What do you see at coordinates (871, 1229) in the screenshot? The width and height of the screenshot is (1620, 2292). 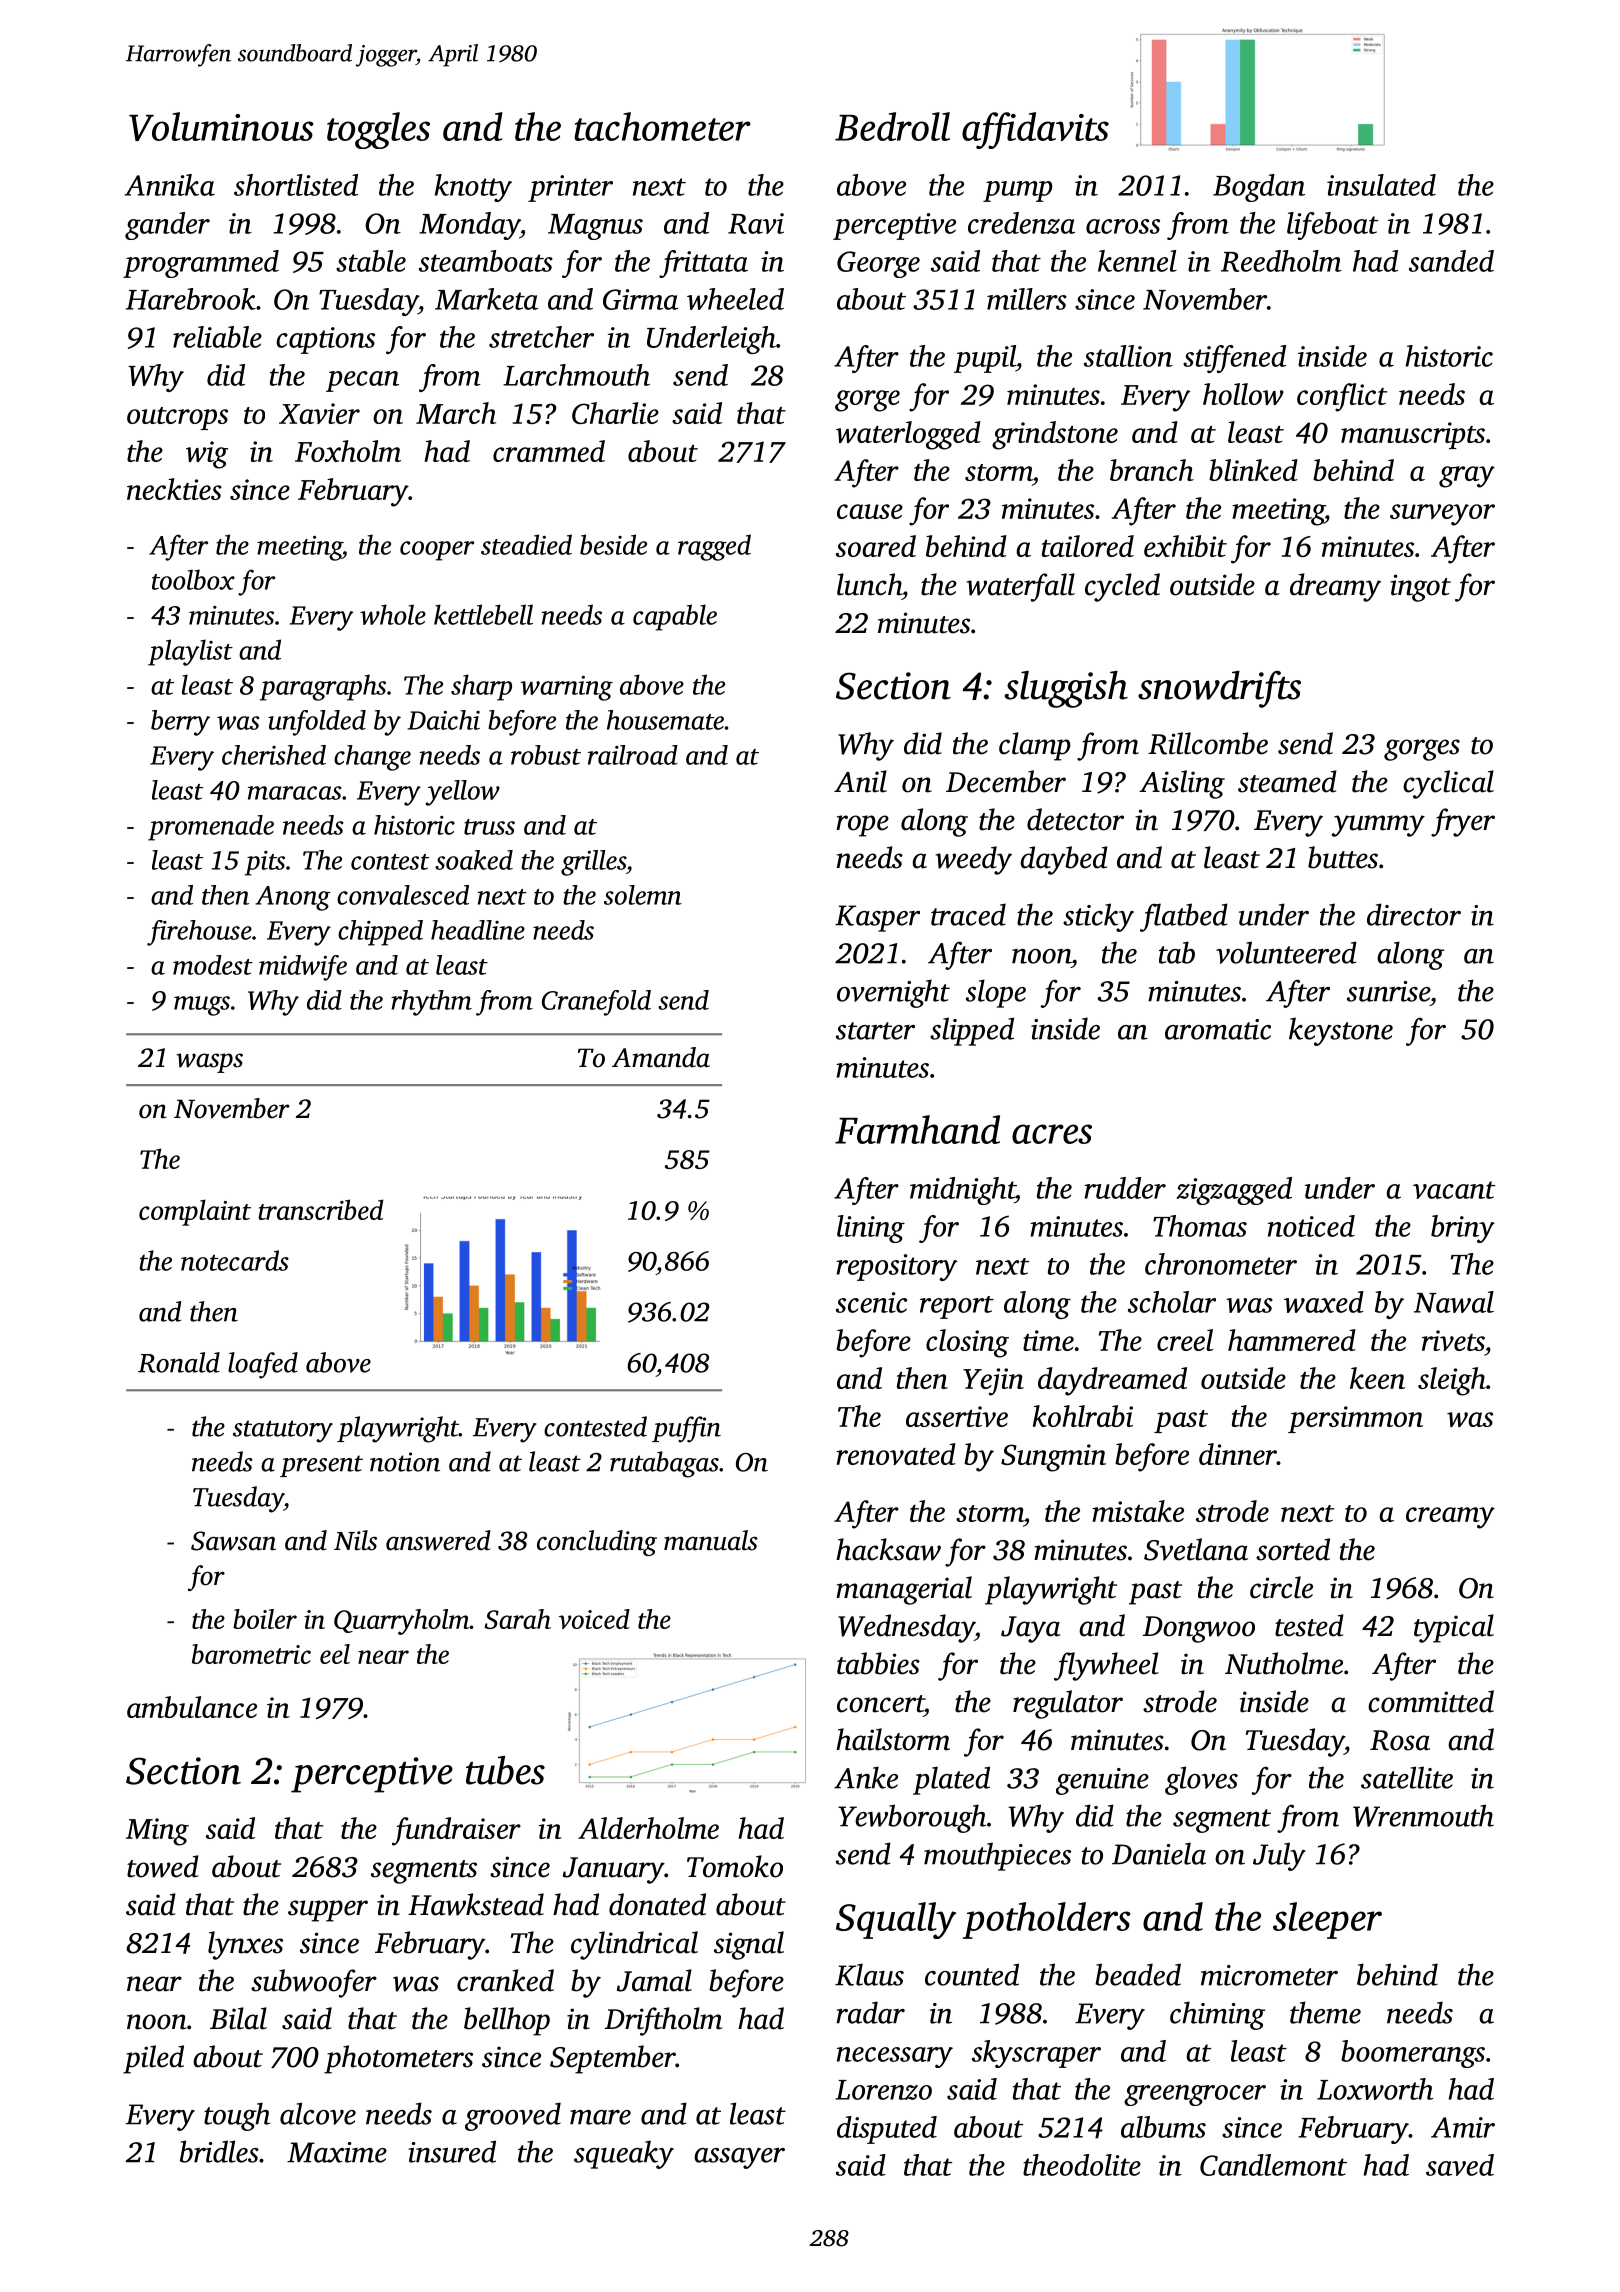 I see `lining` at bounding box center [871, 1229].
